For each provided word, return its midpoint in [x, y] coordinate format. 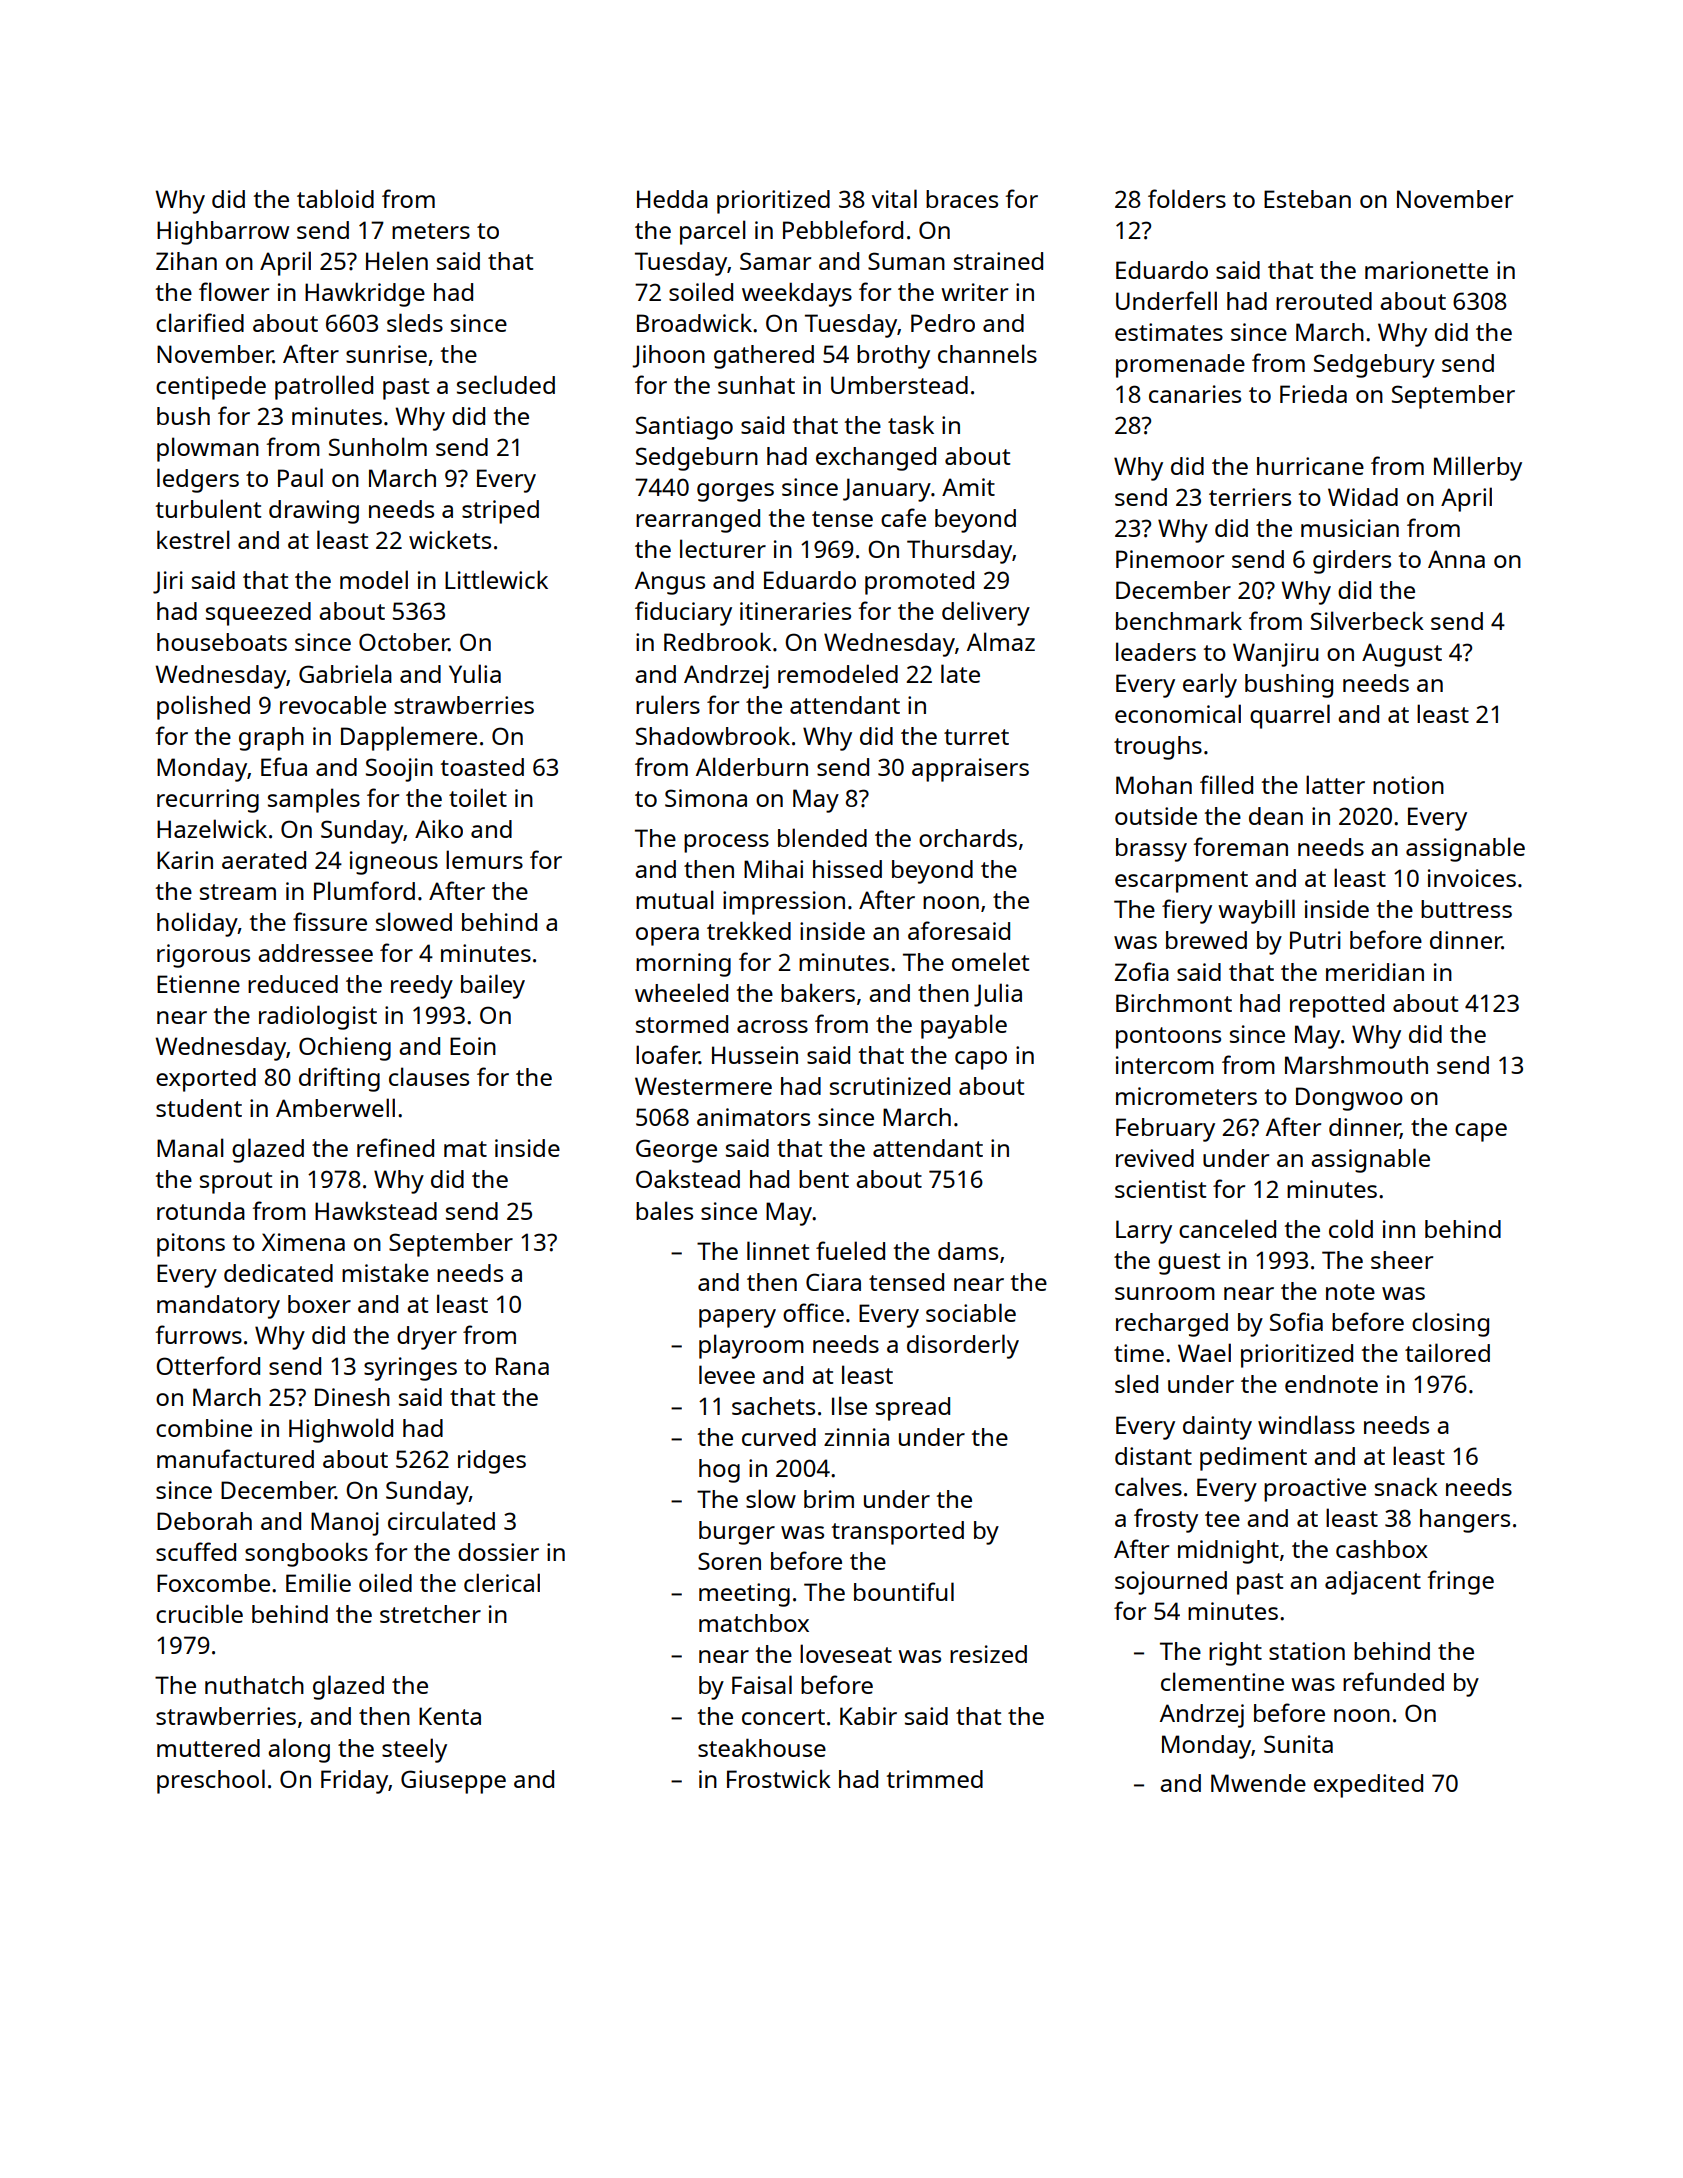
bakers [818, 993]
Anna [1456, 559]
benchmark [1179, 620]
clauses [429, 1076]
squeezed [258, 614]
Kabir [868, 1716]
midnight [1228, 1552]
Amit [968, 487]
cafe [903, 517]
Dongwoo [1349, 1099]
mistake [385, 1273]
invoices [1472, 878]
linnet [778, 1250]
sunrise [386, 354]
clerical [502, 1582]
